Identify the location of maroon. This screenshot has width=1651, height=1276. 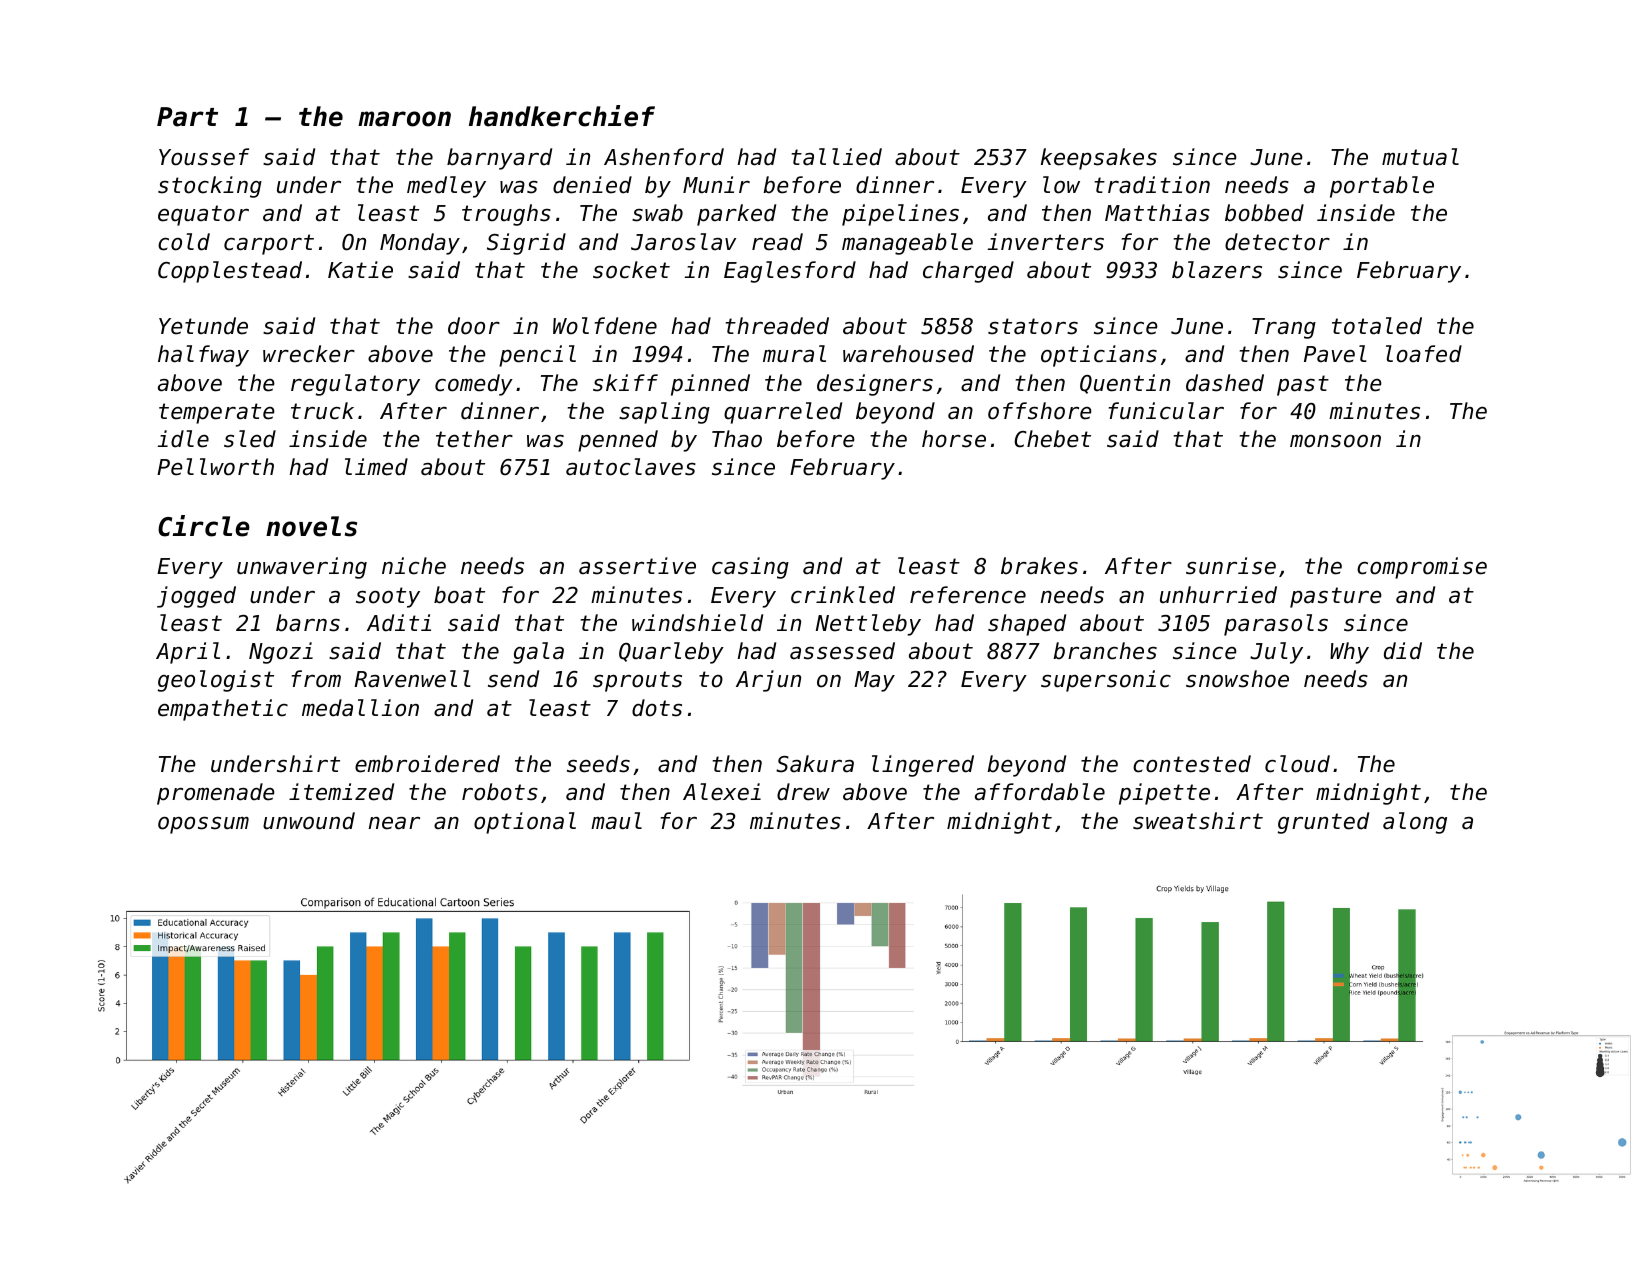
(404, 119).
